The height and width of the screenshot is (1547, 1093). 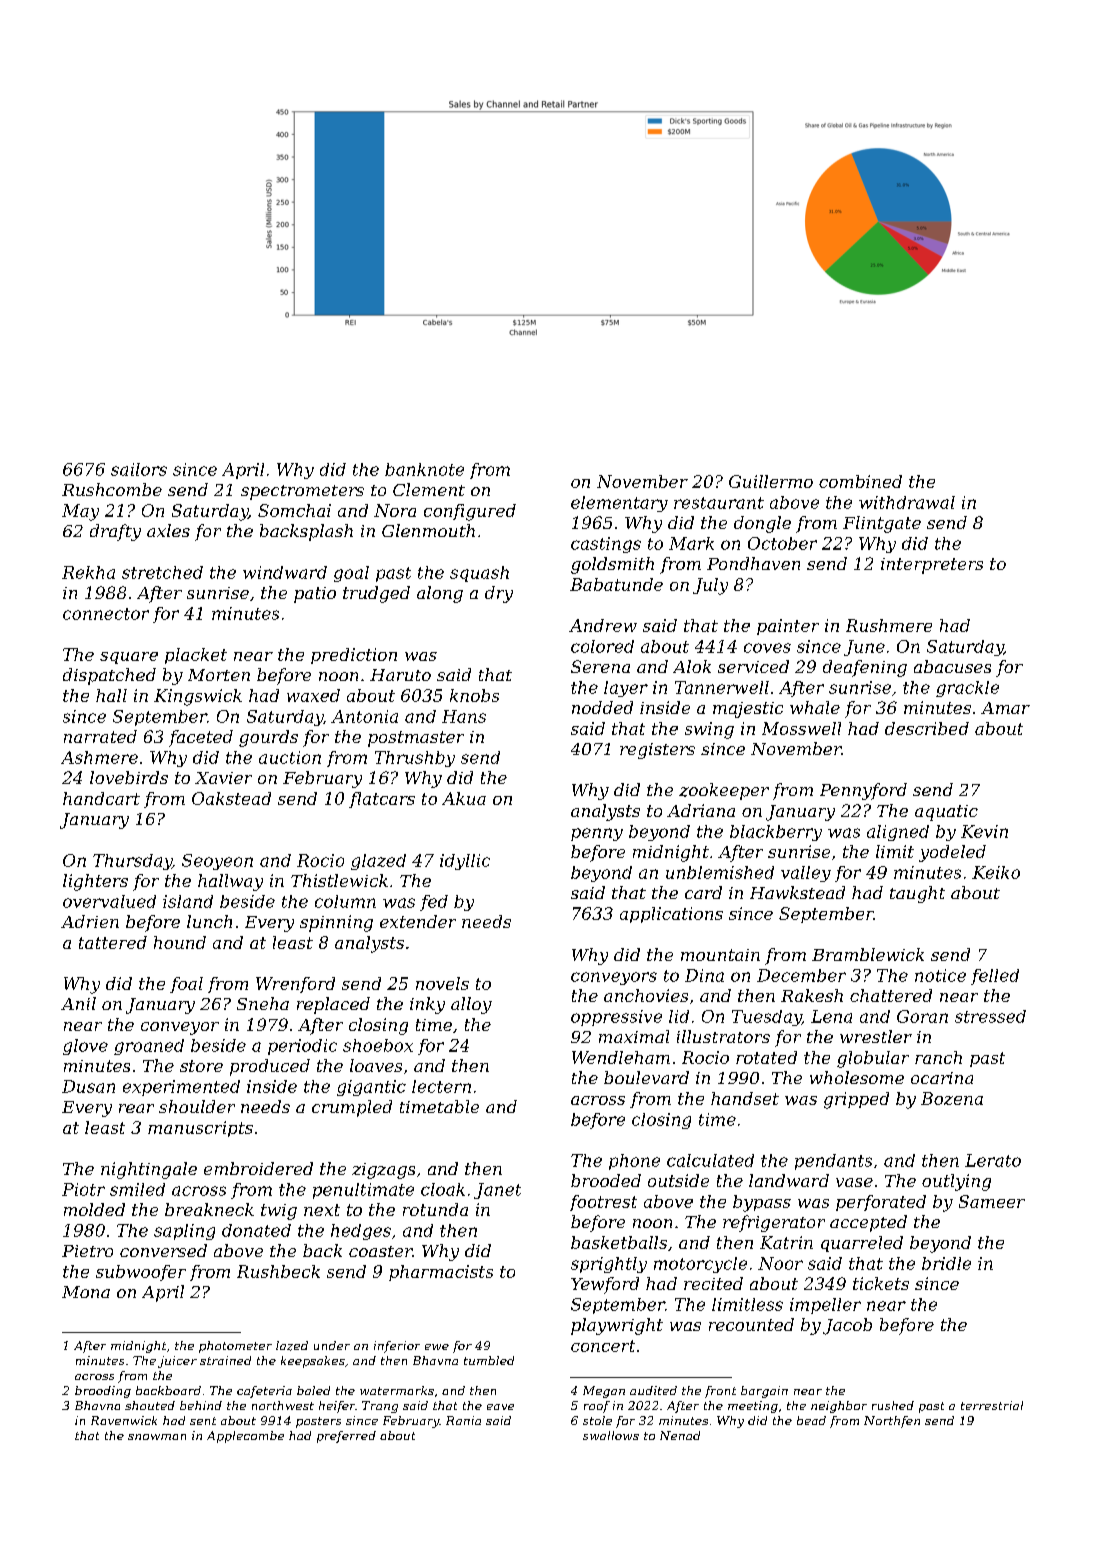 I want to click on sailors, so click(x=139, y=469).
